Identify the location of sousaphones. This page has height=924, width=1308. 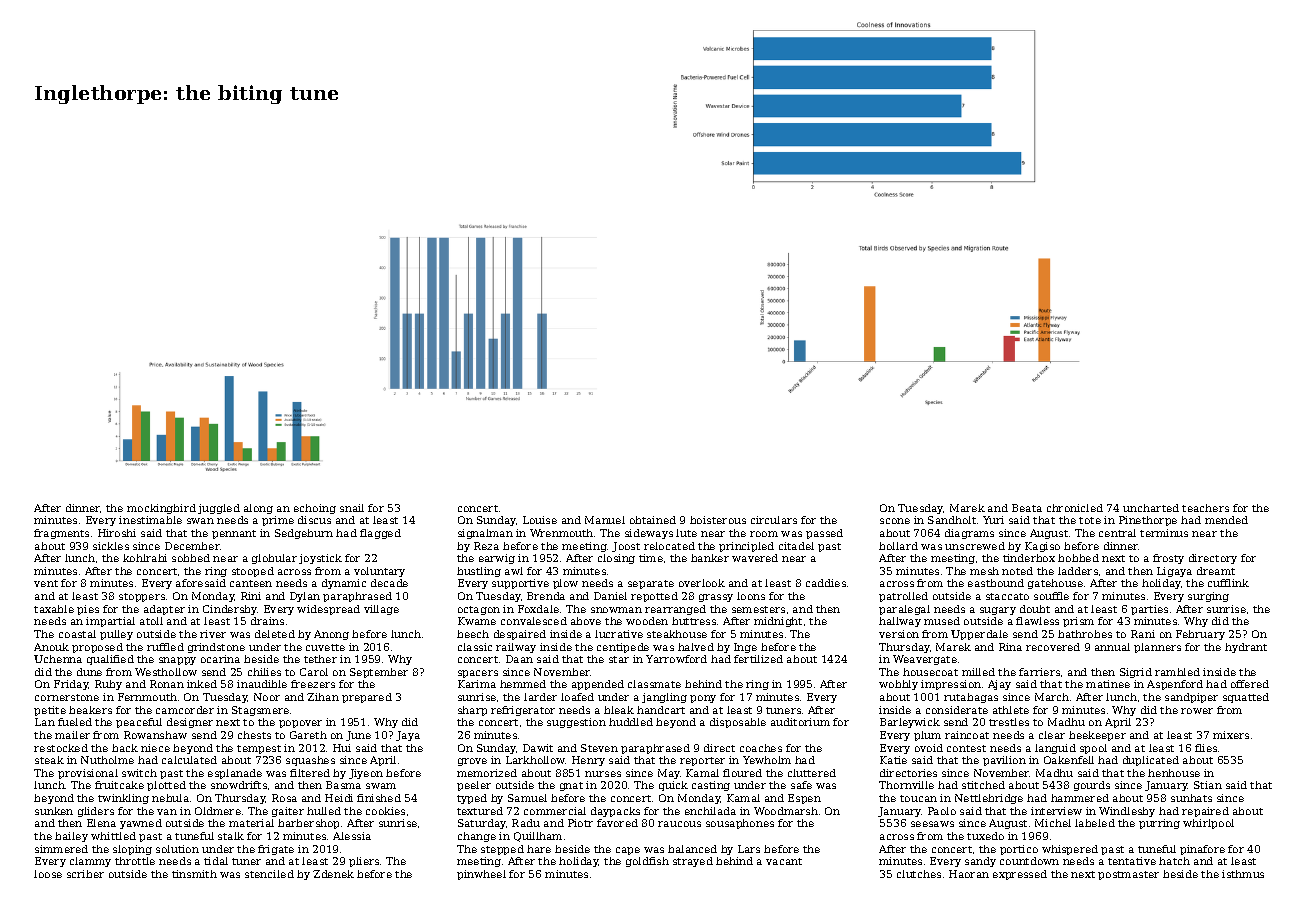
(740, 824).
